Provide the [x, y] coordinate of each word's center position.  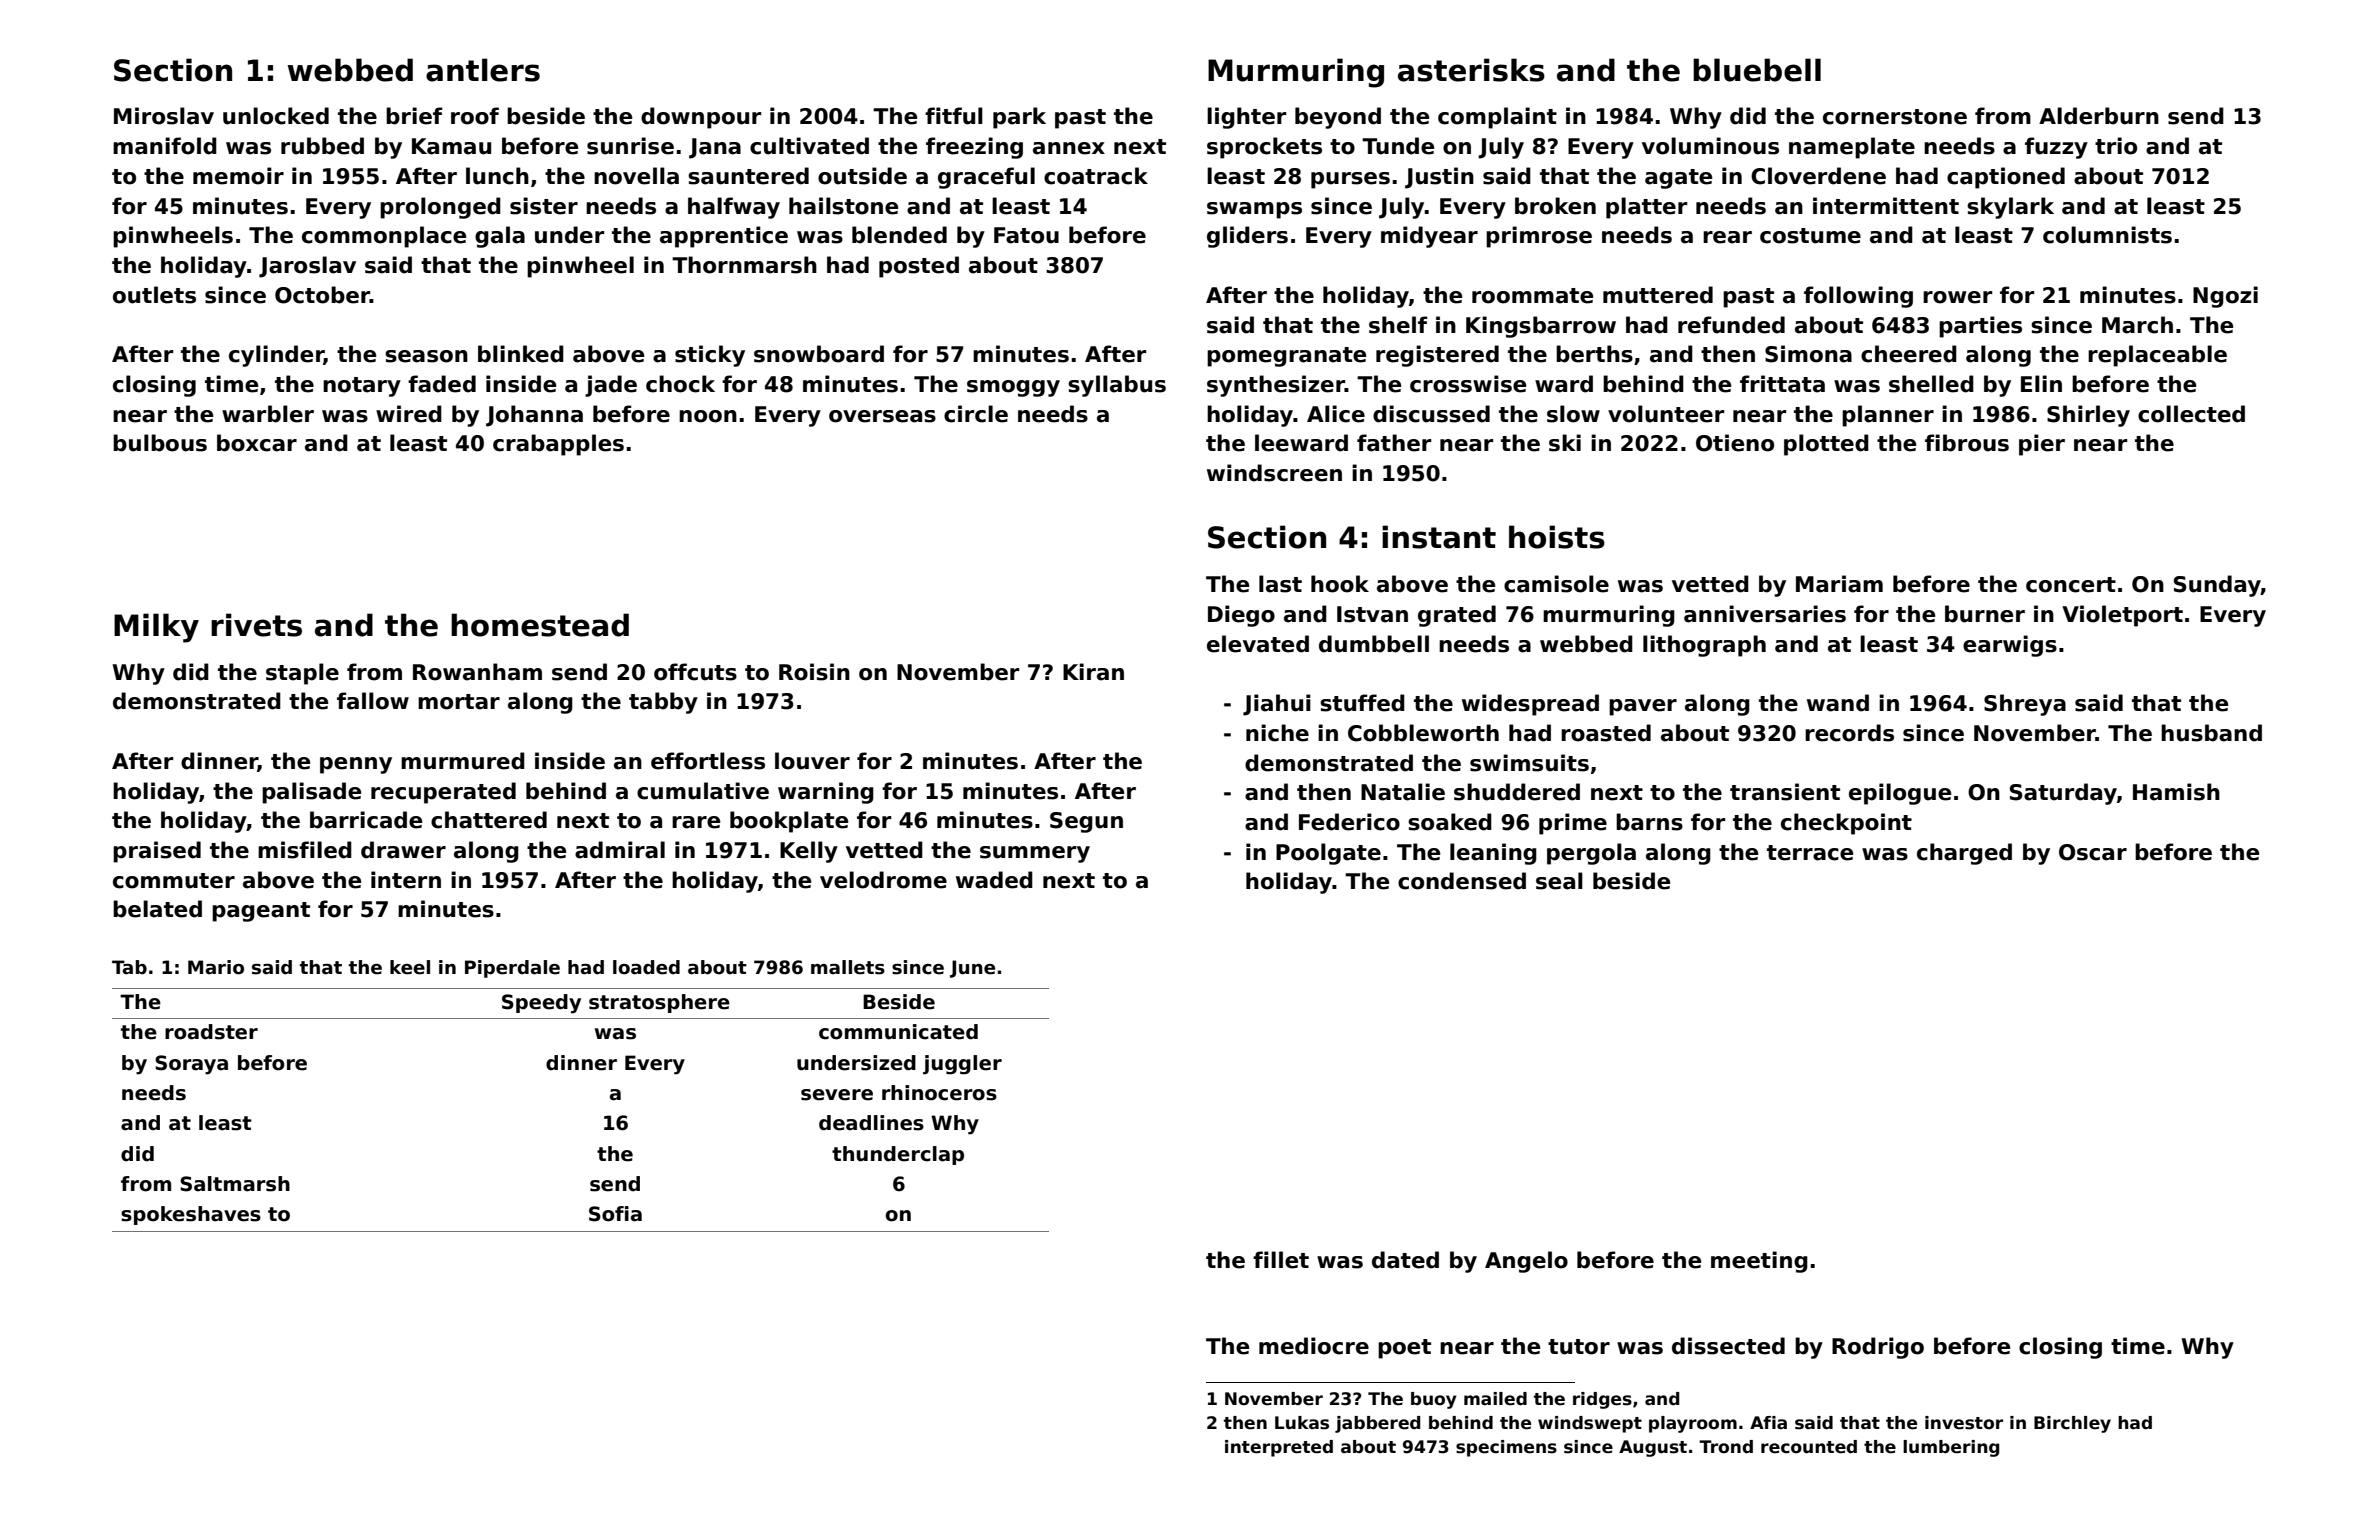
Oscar [2093, 852]
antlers [483, 70]
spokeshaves [191, 1215]
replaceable [2157, 356]
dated [1405, 1260]
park [1019, 118]
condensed [1462, 881]
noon [708, 416]
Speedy [541, 1004]
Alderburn [2099, 116]
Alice [1336, 414]
